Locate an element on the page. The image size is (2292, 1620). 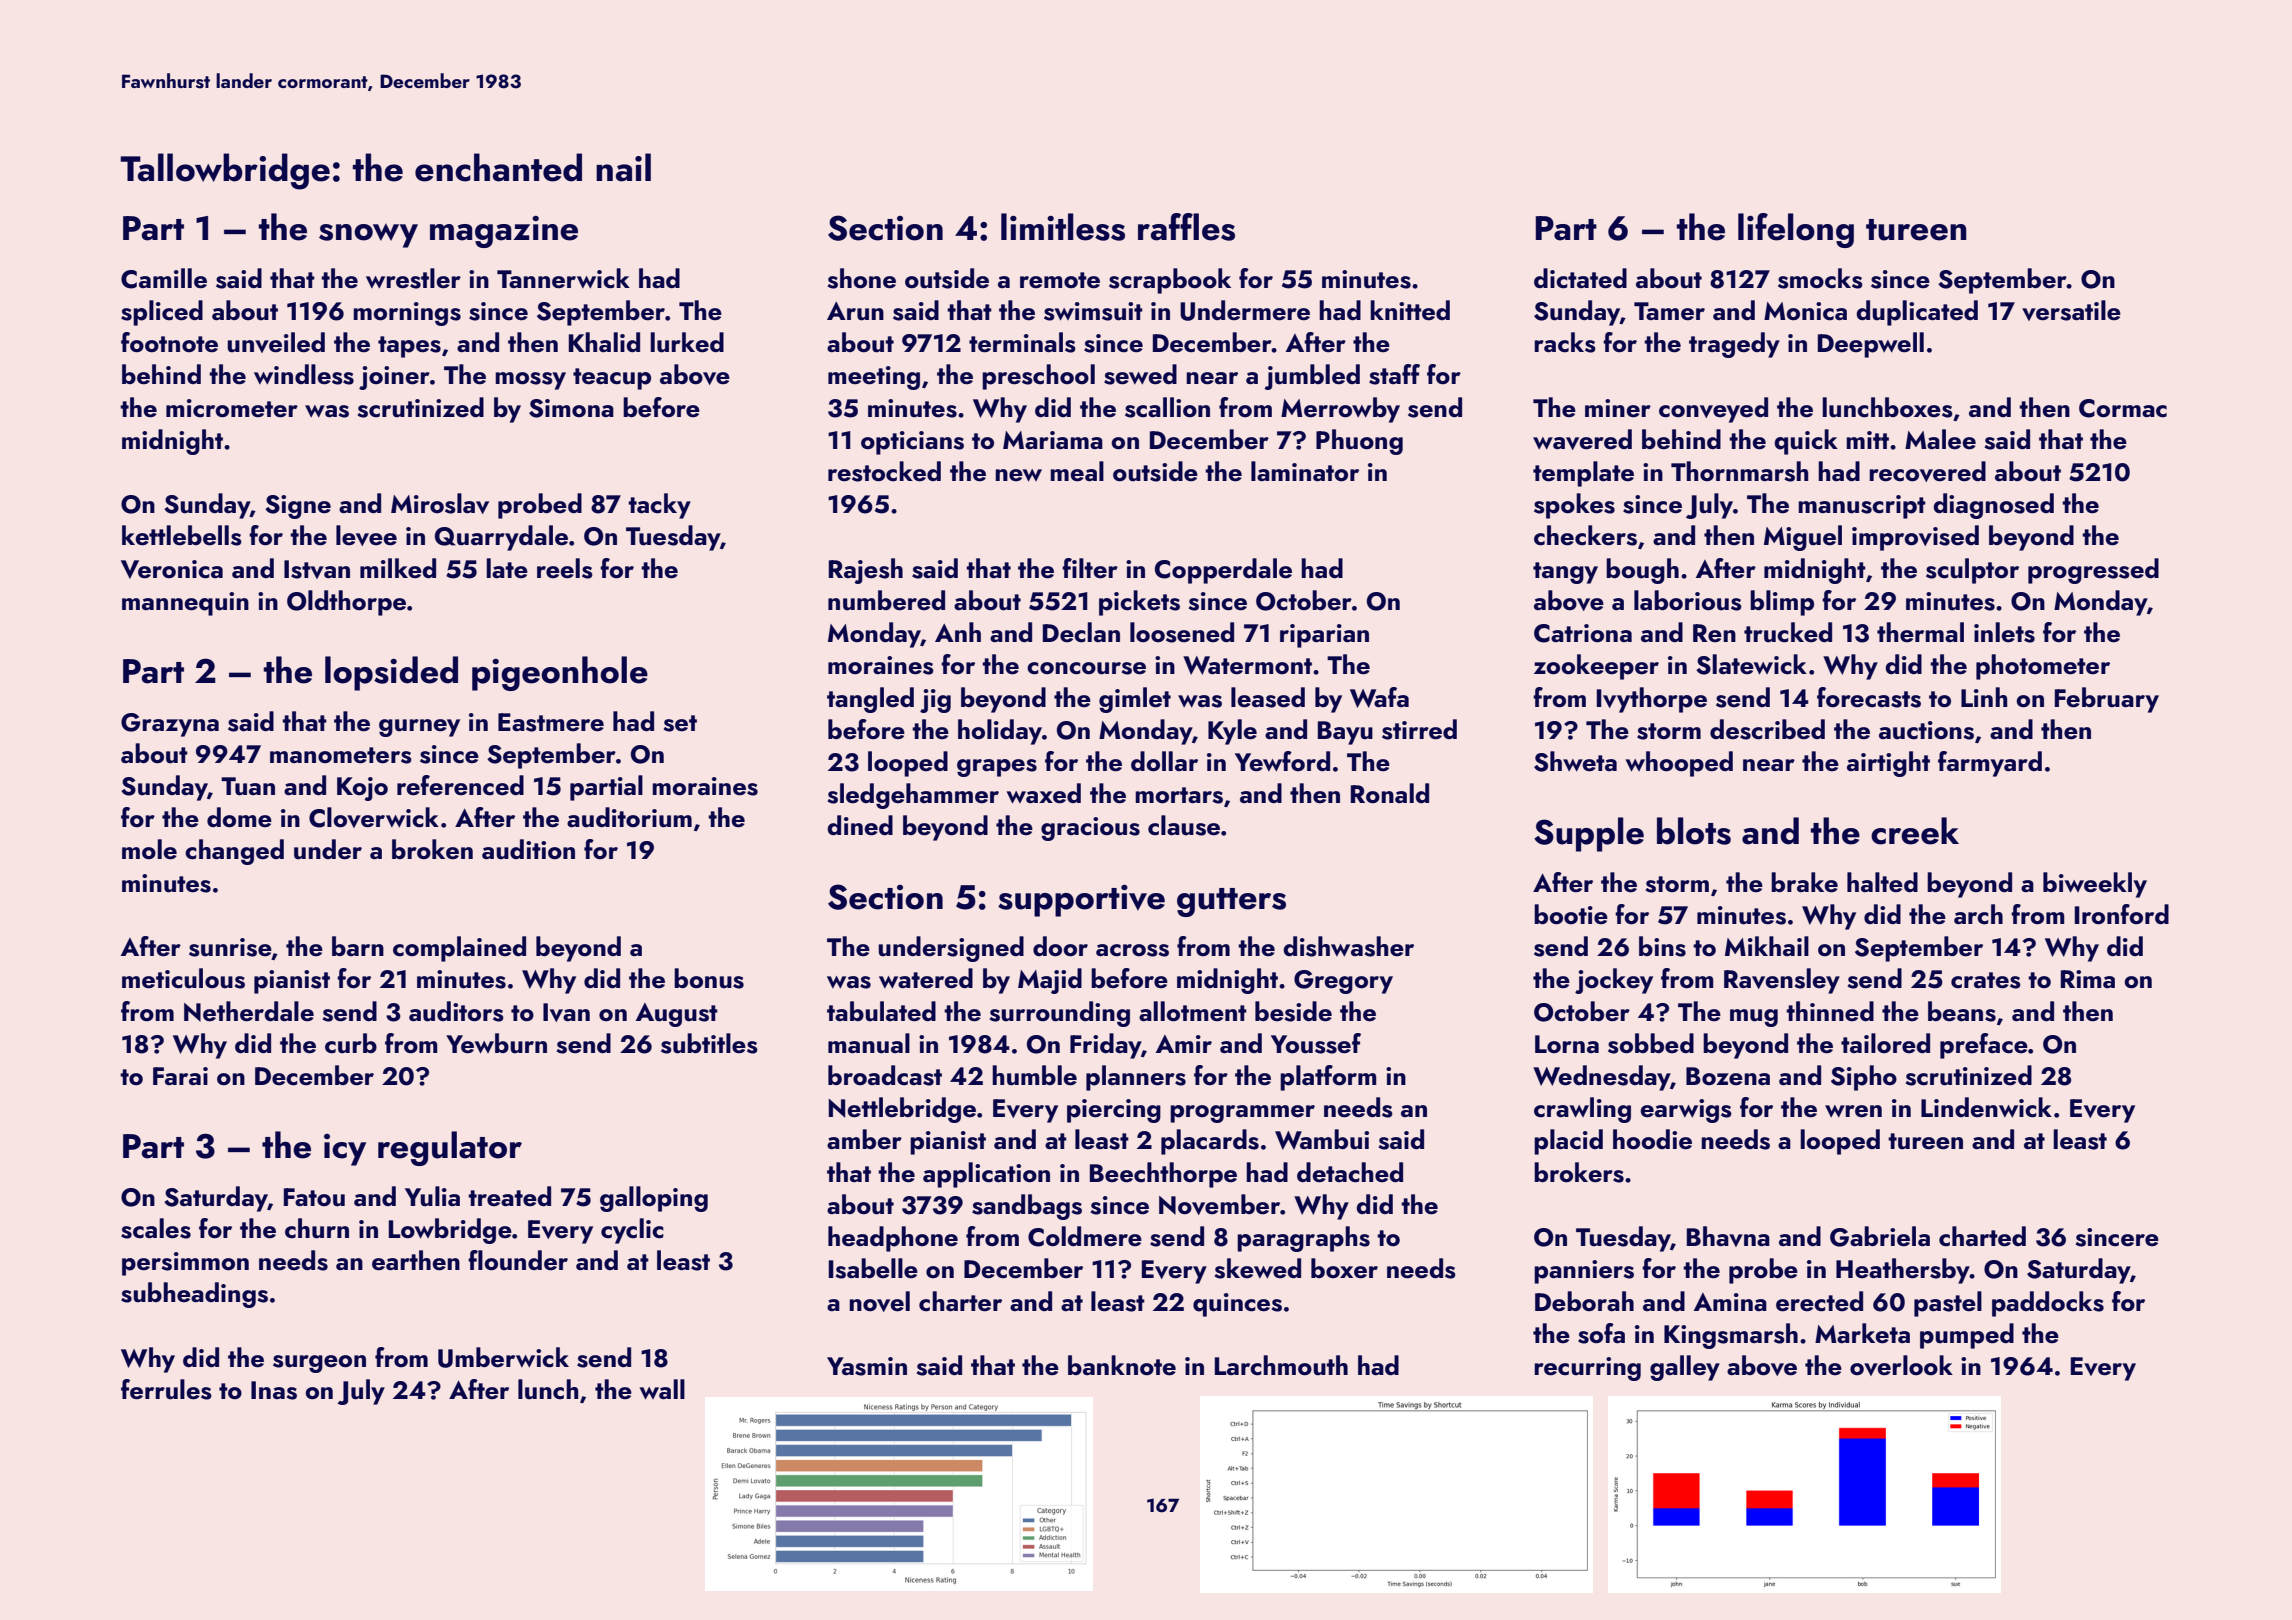
recovered is located at coordinates (1927, 471).
